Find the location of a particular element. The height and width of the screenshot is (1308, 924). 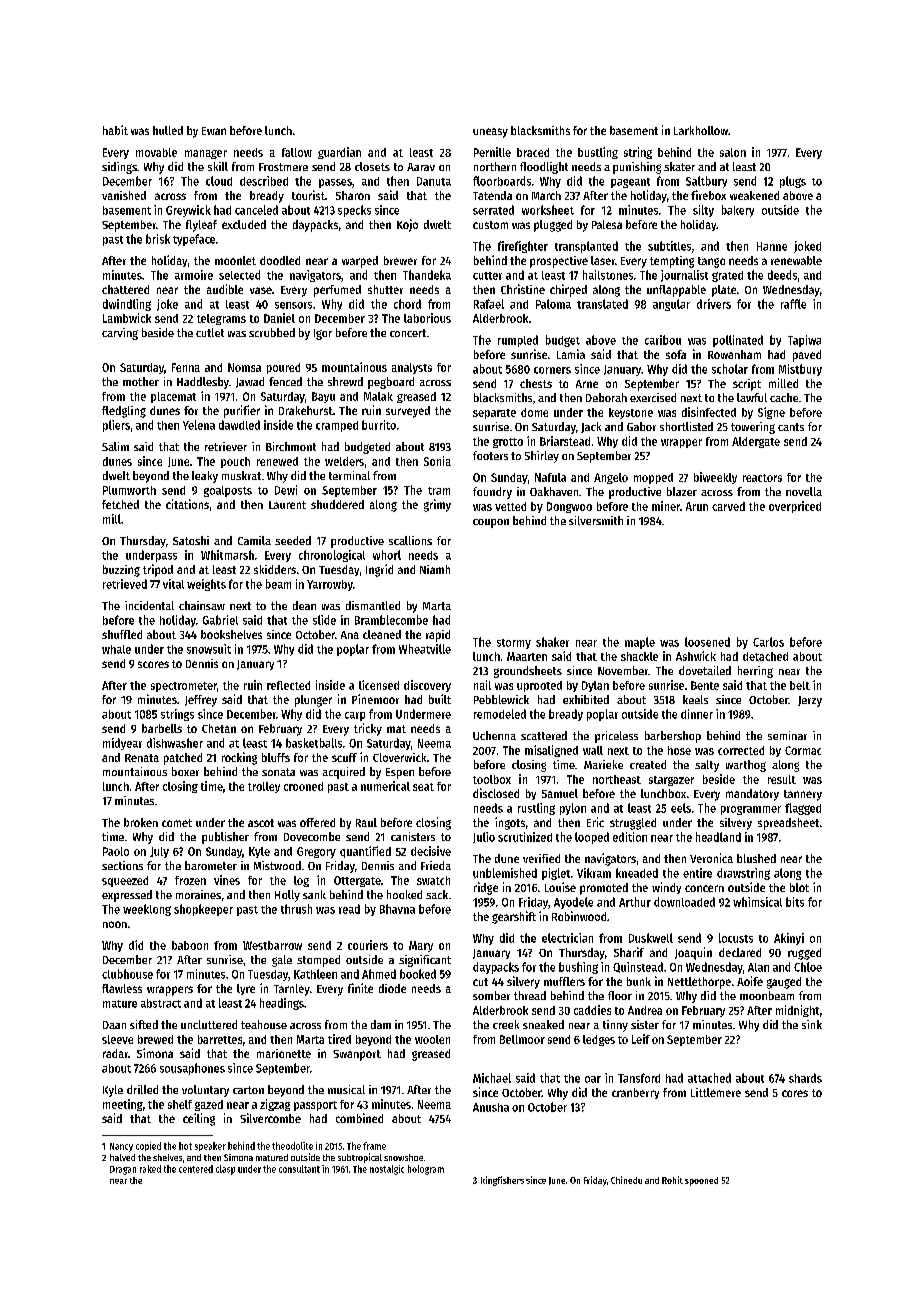

drilled is located at coordinates (142, 1089).
